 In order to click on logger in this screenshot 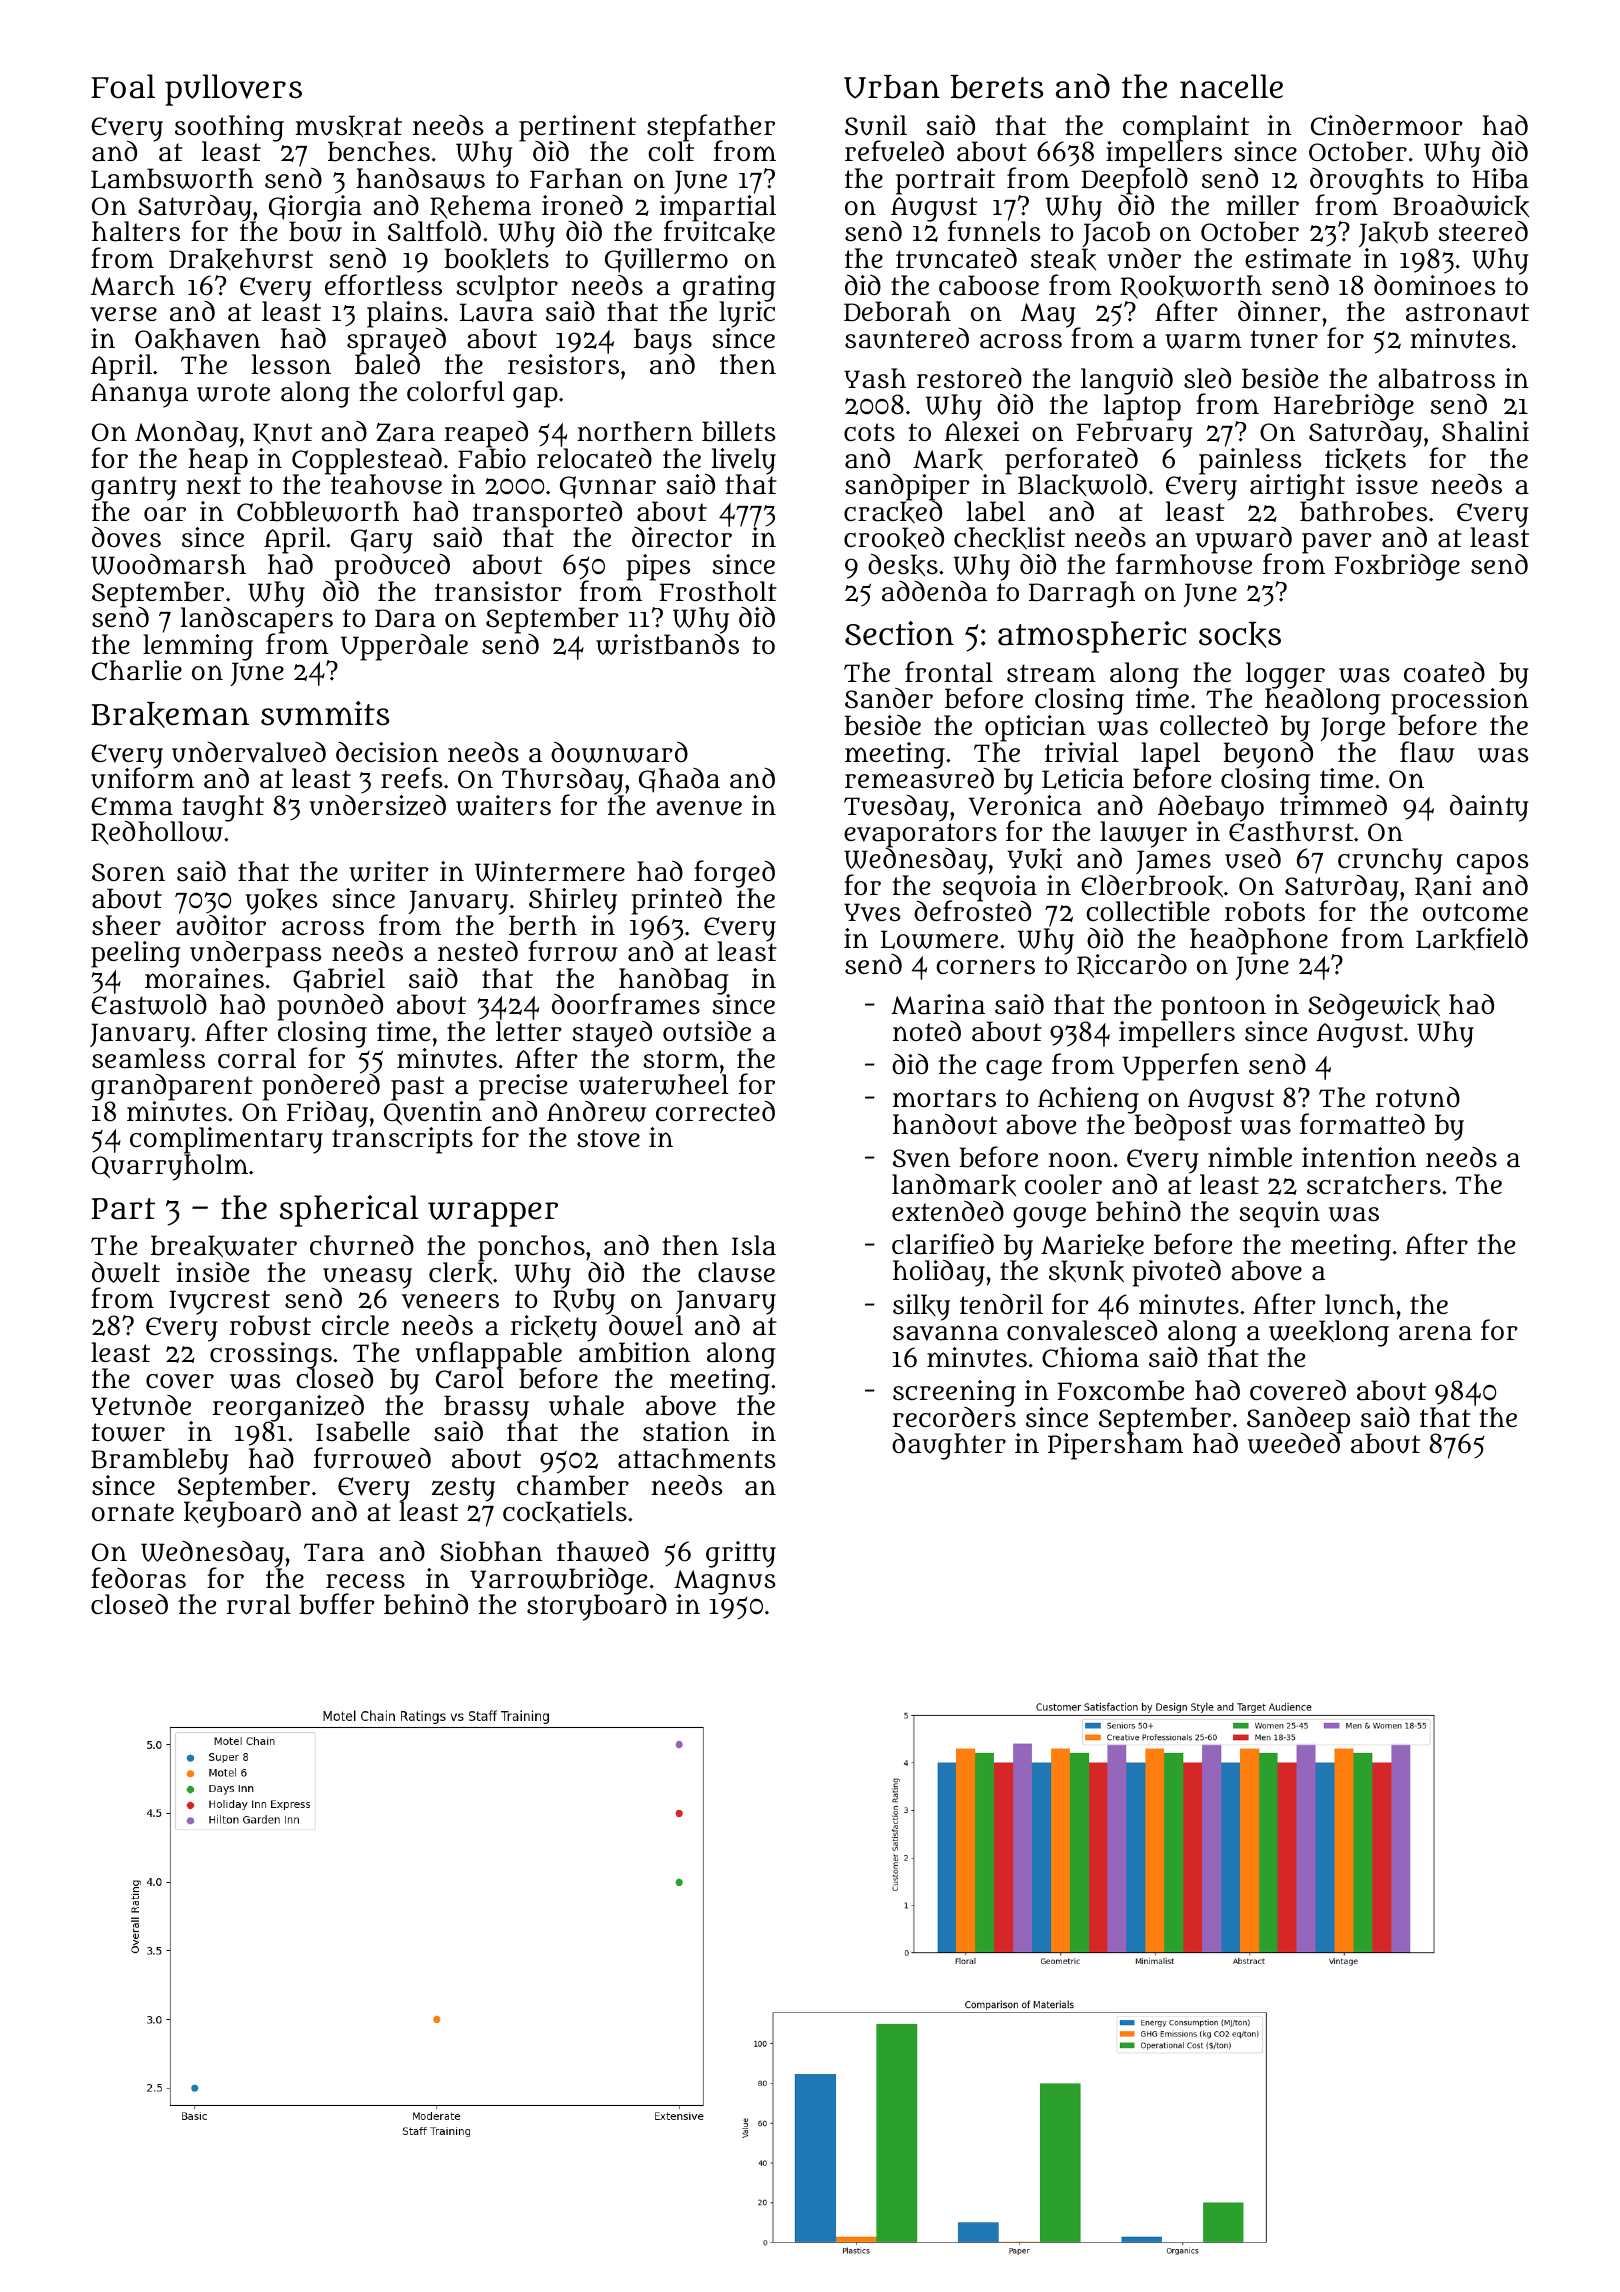, I will do `click(1287, 675)`.
